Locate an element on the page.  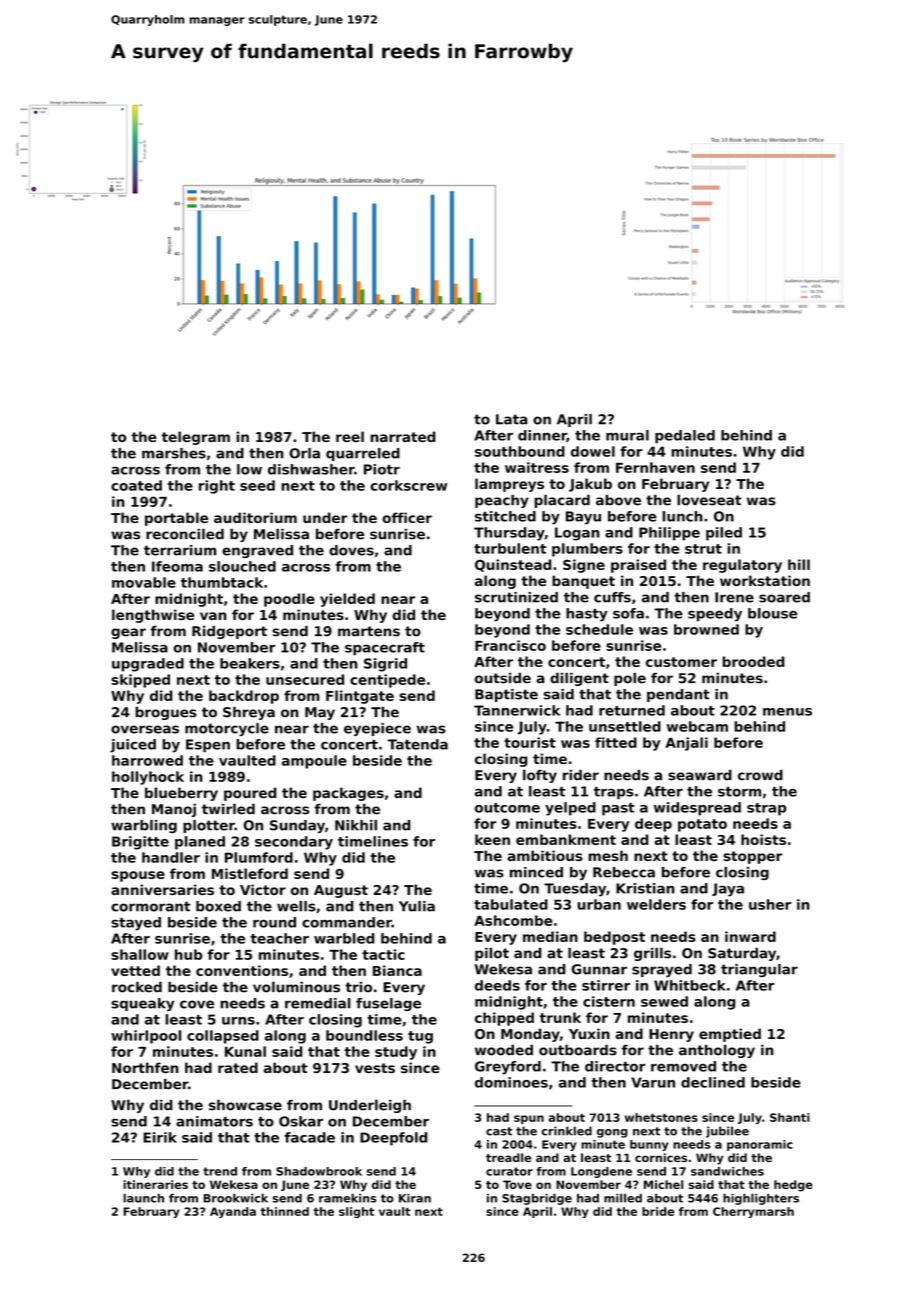
stayed is located at coordinates (136, 924).
